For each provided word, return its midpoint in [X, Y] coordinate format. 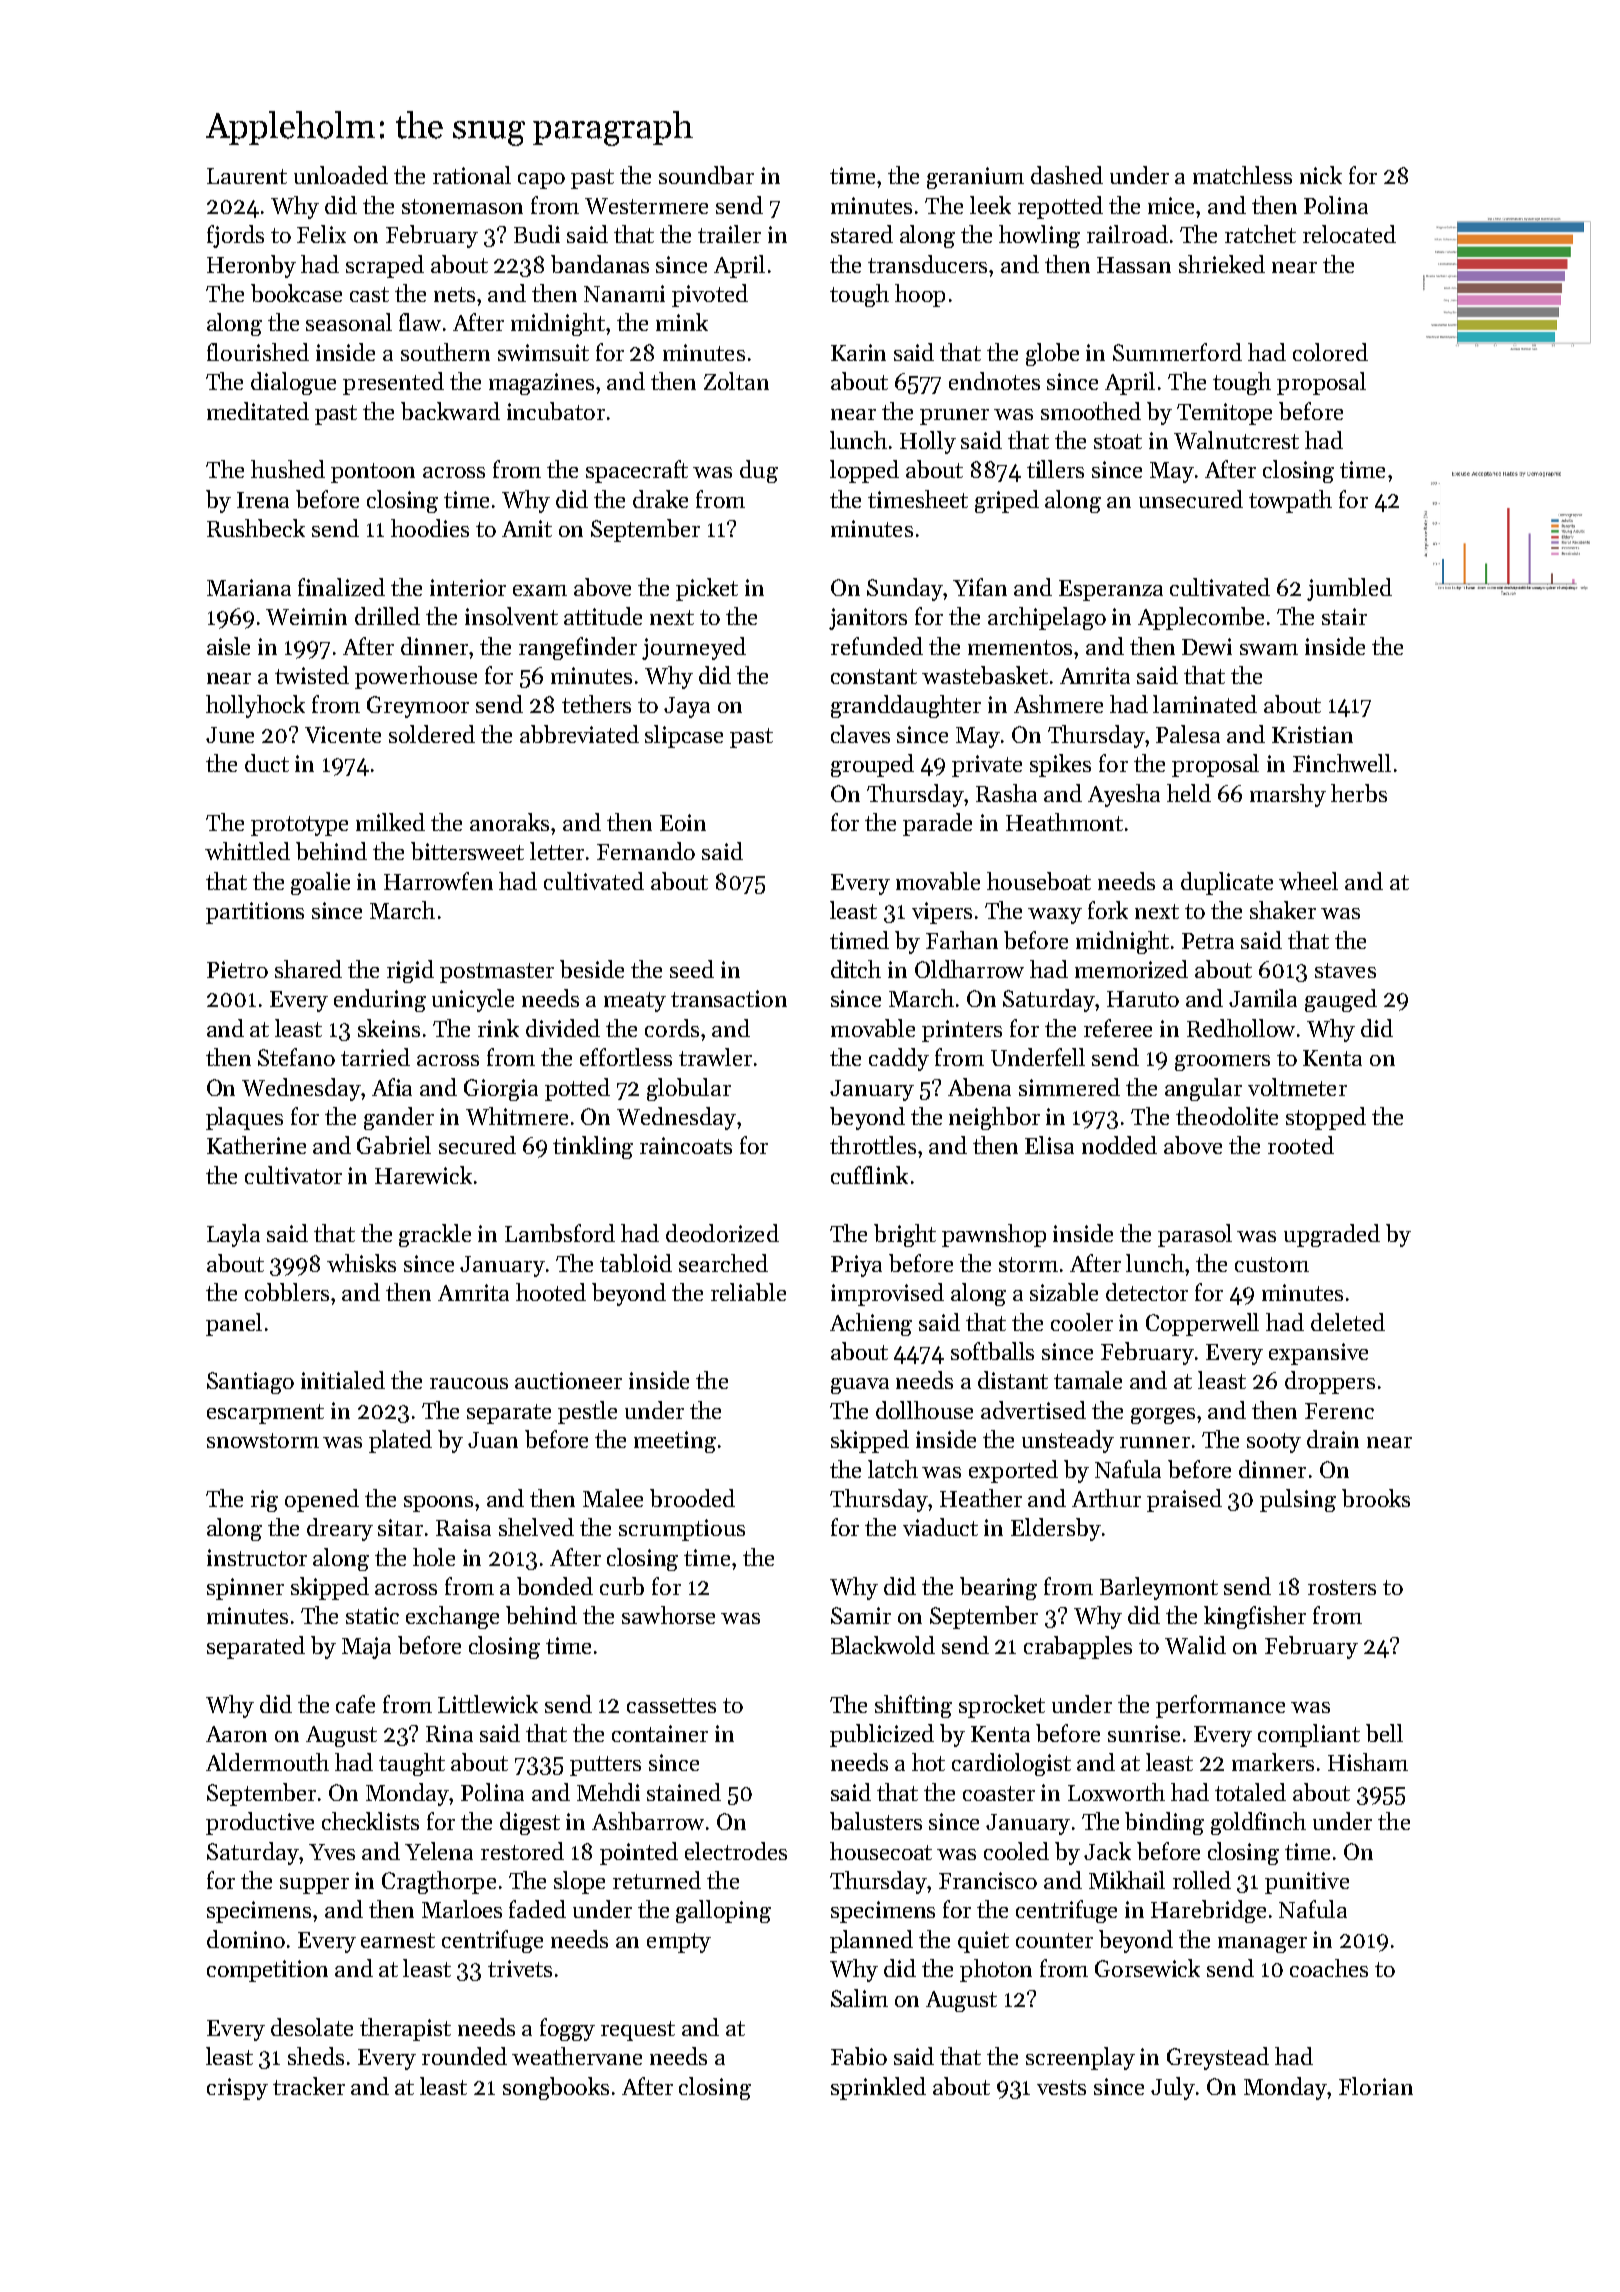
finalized [341, 587]
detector [1147, 1292]
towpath [1290, 501]
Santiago [250, 1383]
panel [234, 1324]
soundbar [706, 175]
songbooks [556, 2088]
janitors [868, 619]
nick [1321, 175]
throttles [873, 1145]
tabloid [636, 1263]
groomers [1222, 1063]
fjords [235, 236]
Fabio [859, 2056]
